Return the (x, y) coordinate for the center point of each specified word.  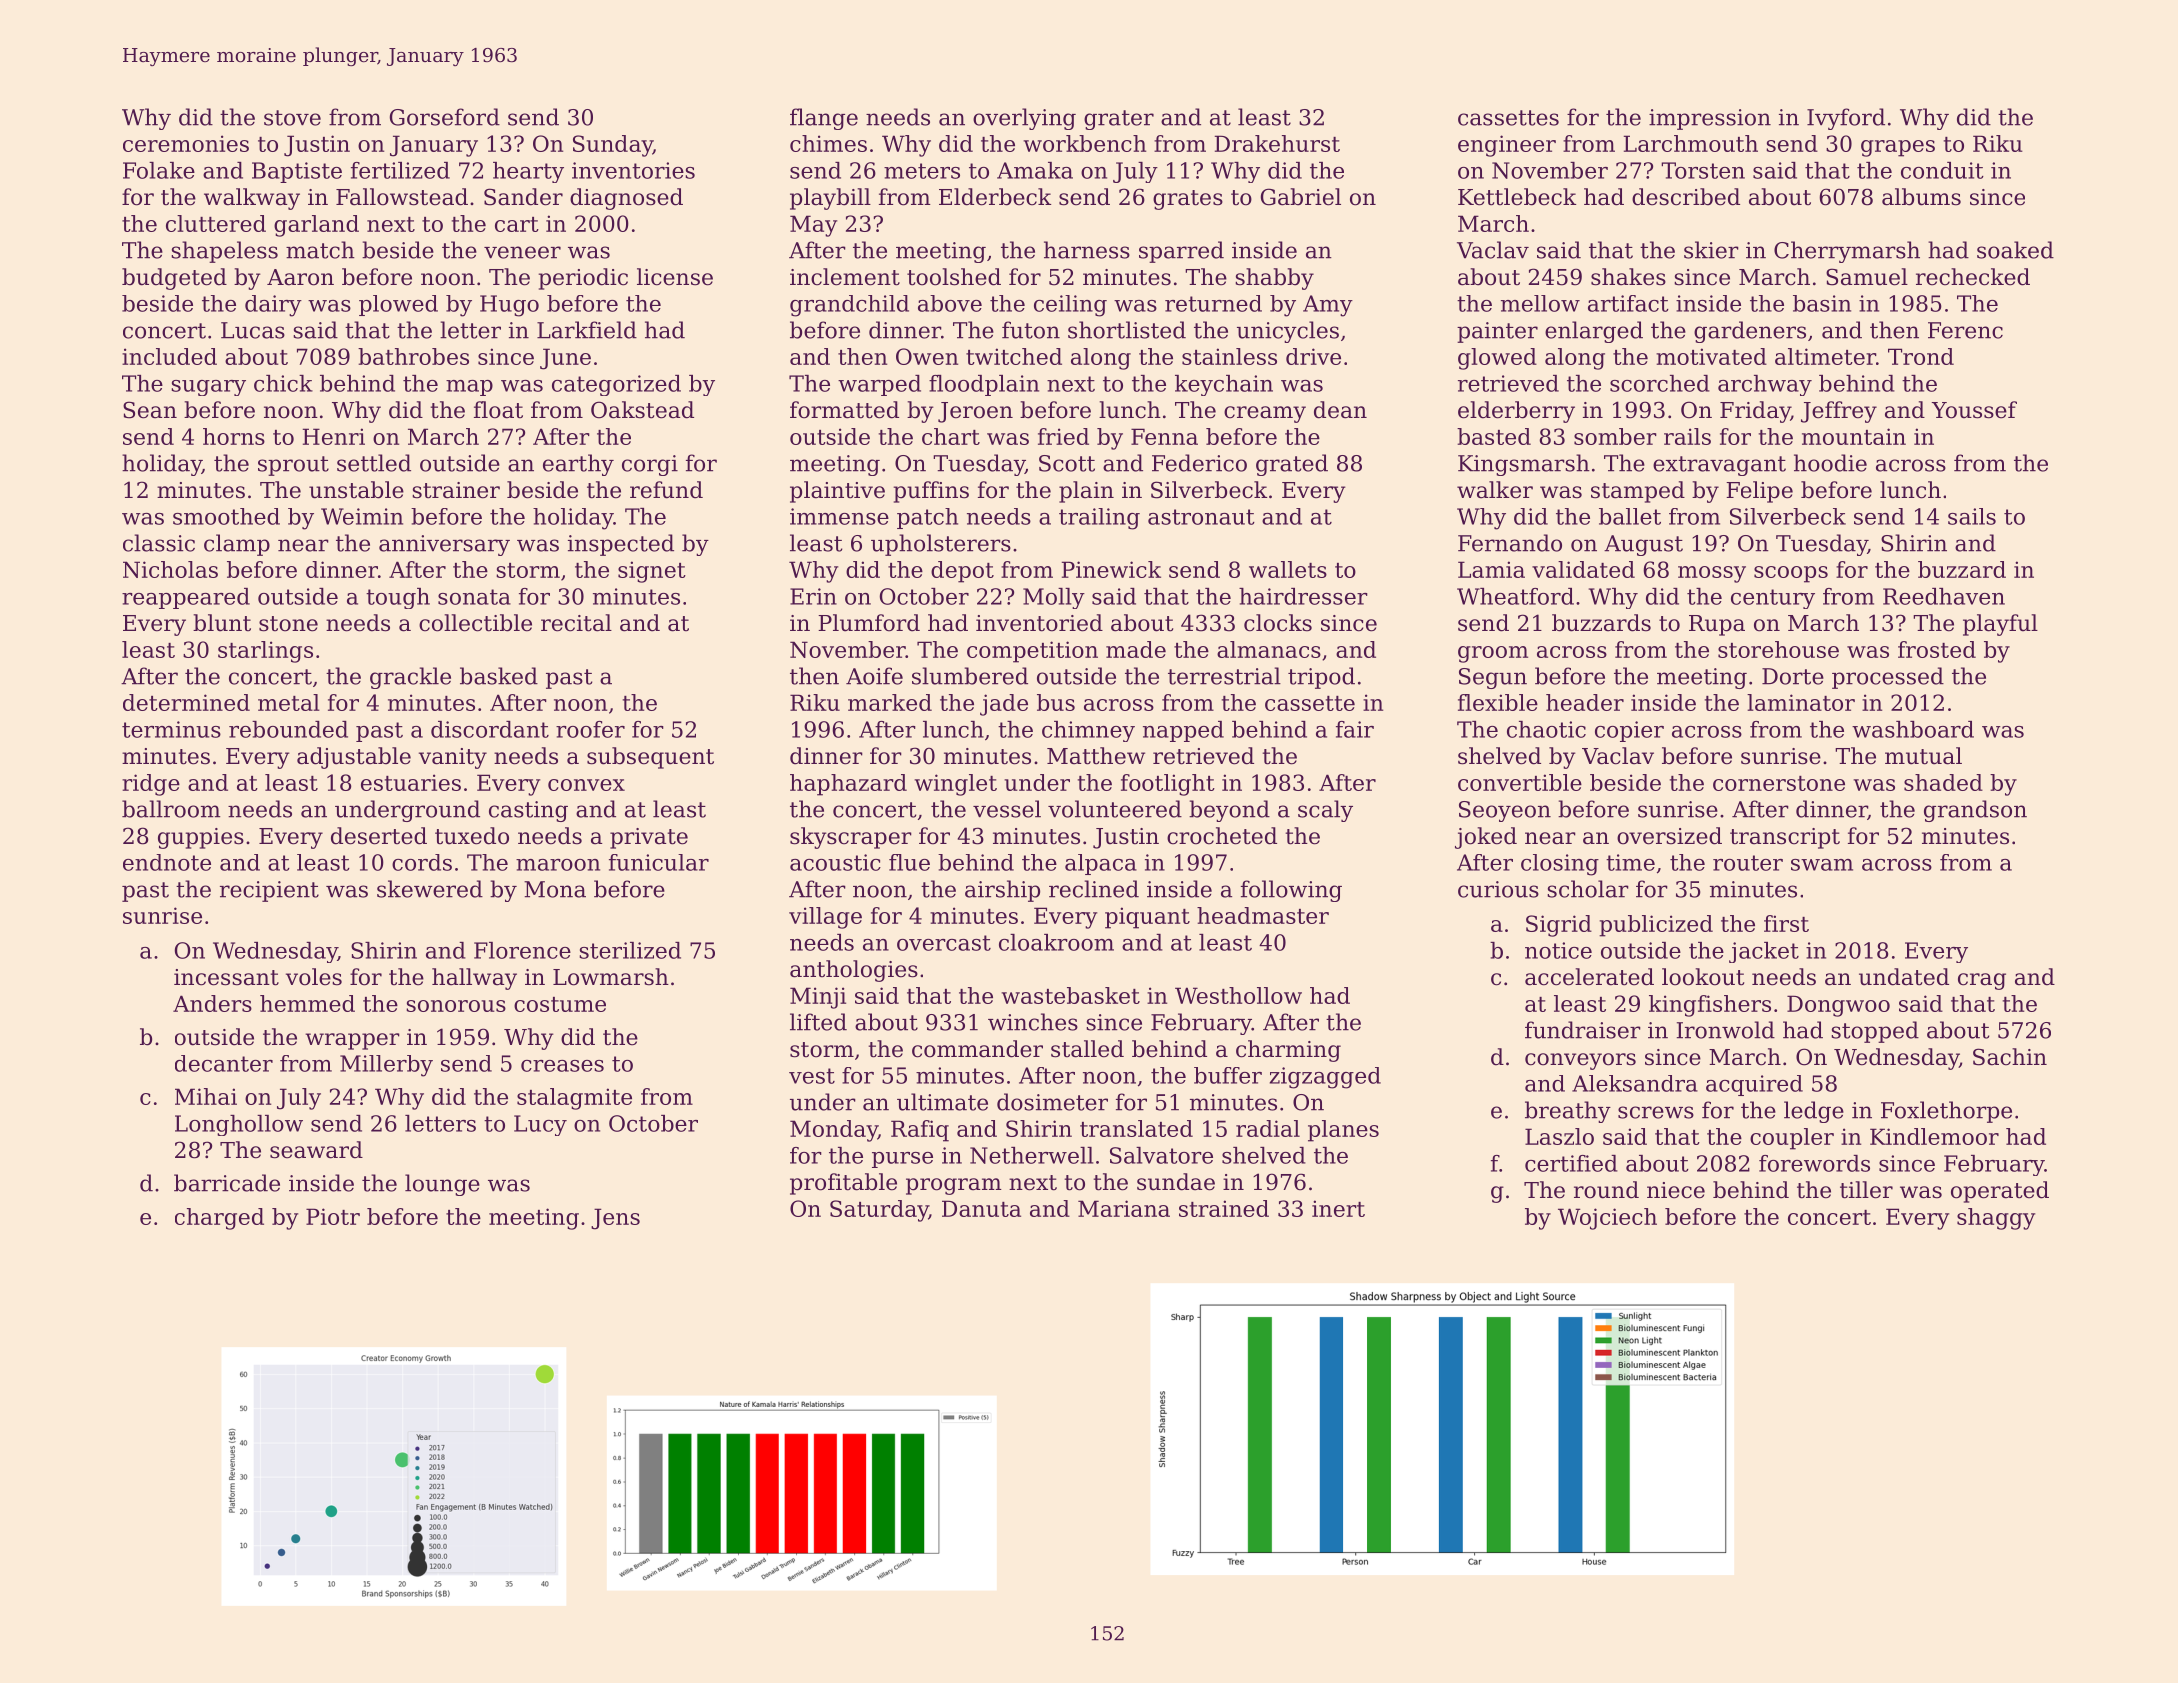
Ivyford (1846, 119)
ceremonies (186, 143)
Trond (1921, 356)
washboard (1913, 729)
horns (234, 436)
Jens (615, 1219)
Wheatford (1515, 596)
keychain (1224, 385)
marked (890, 702)
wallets (1288, 569)
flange (824, 119)
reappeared (186, 598)
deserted (379, 836)
